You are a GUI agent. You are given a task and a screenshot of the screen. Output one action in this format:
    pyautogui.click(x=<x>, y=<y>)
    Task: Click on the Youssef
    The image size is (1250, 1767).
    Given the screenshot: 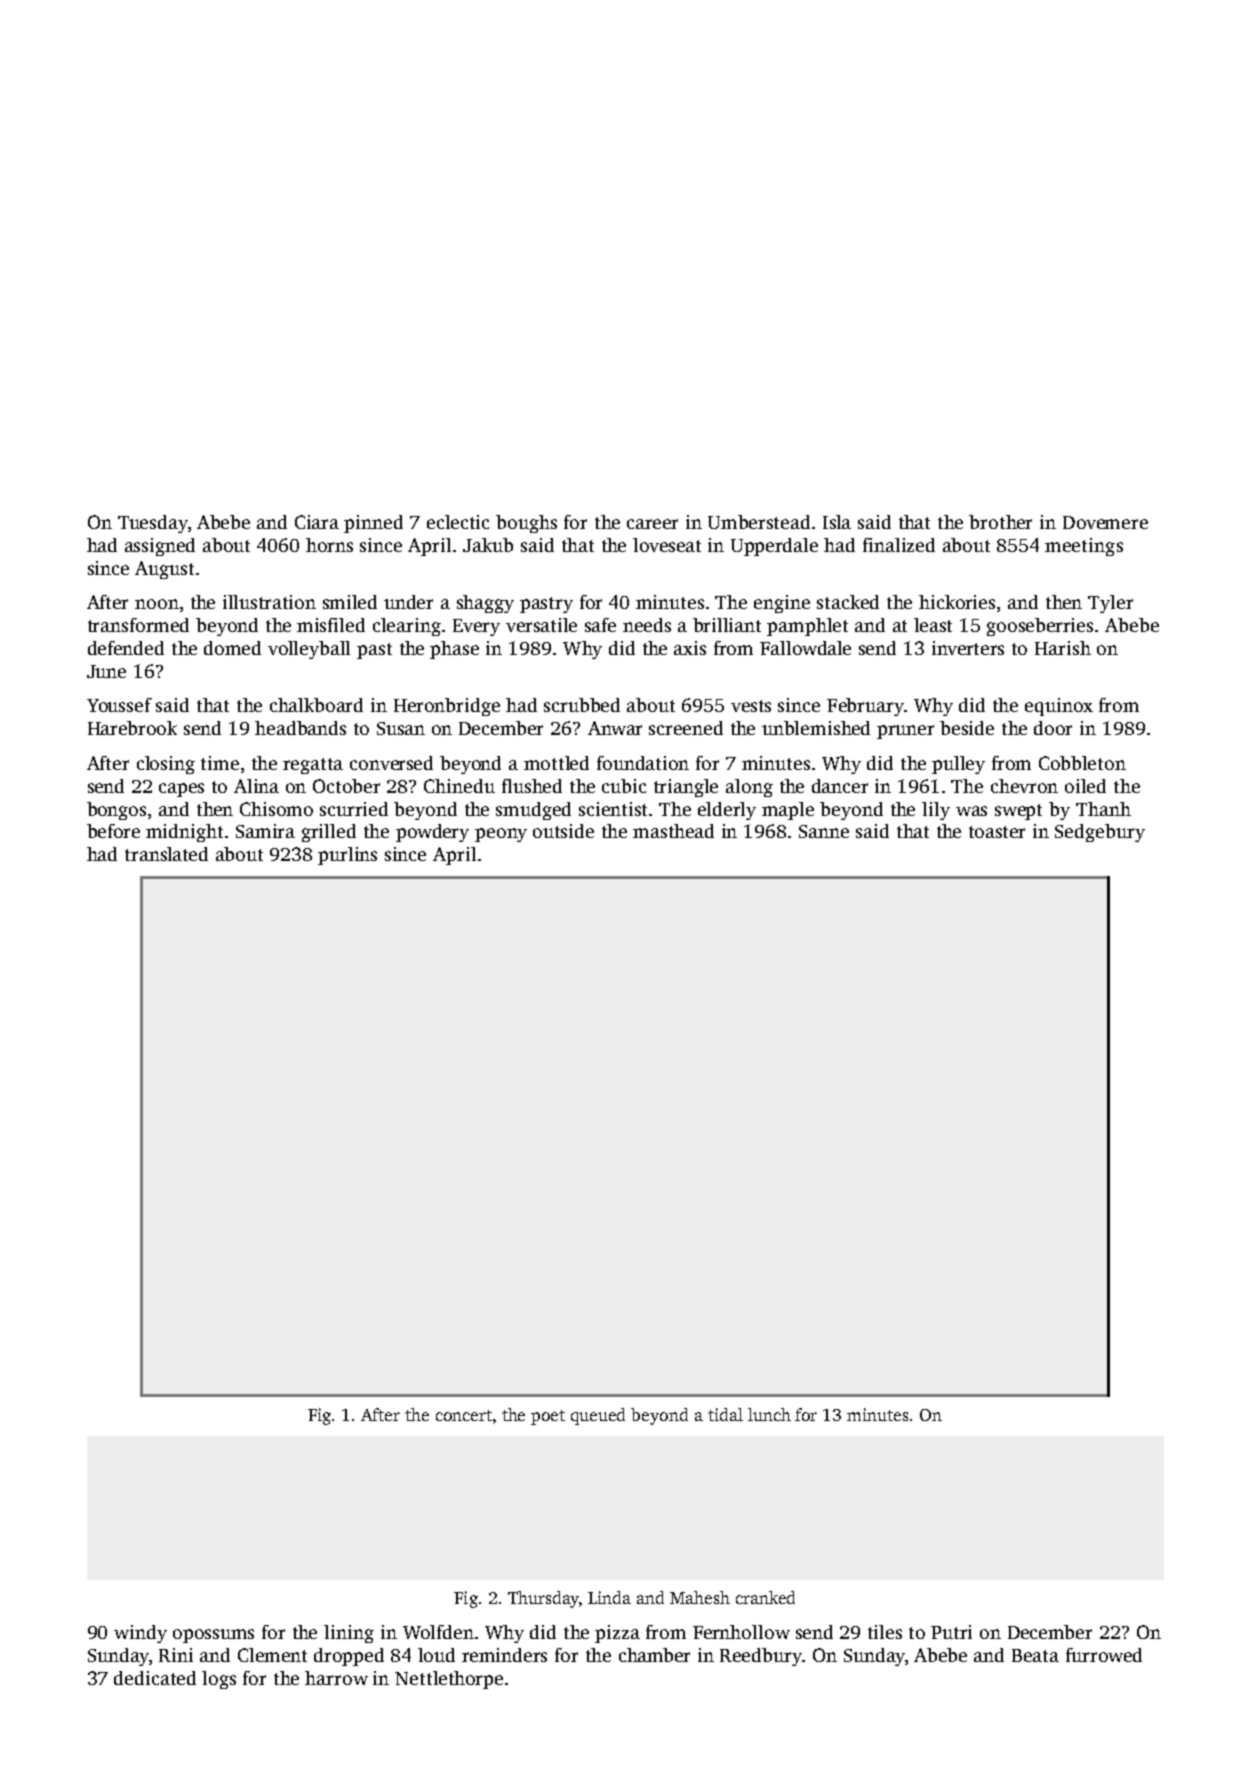 What is the action you would take?
    pyautogui.click(x=119, y=705)
